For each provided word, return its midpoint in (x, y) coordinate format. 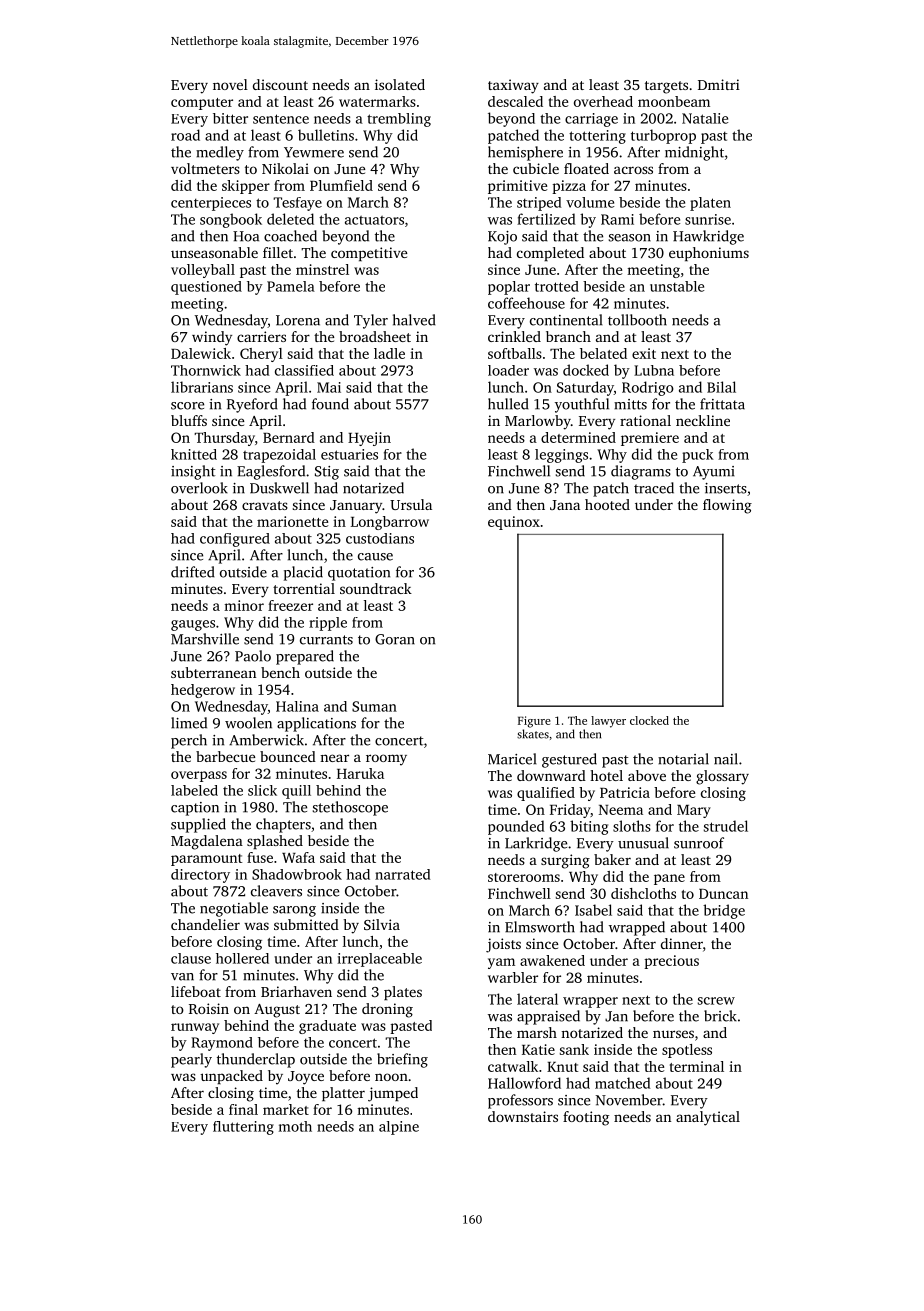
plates (403, 993)
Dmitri (719, 84)
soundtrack (376, 588)
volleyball (203, 271)
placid (303, 573)
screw (716, 1001)
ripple (328, 624)
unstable (677, 286)
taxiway (513, 86)
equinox (514, 523)
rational (645, 420)
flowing (727, 506)
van (182, 977)
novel (230, 84)
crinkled (514, 336)
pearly (191, 1060)
